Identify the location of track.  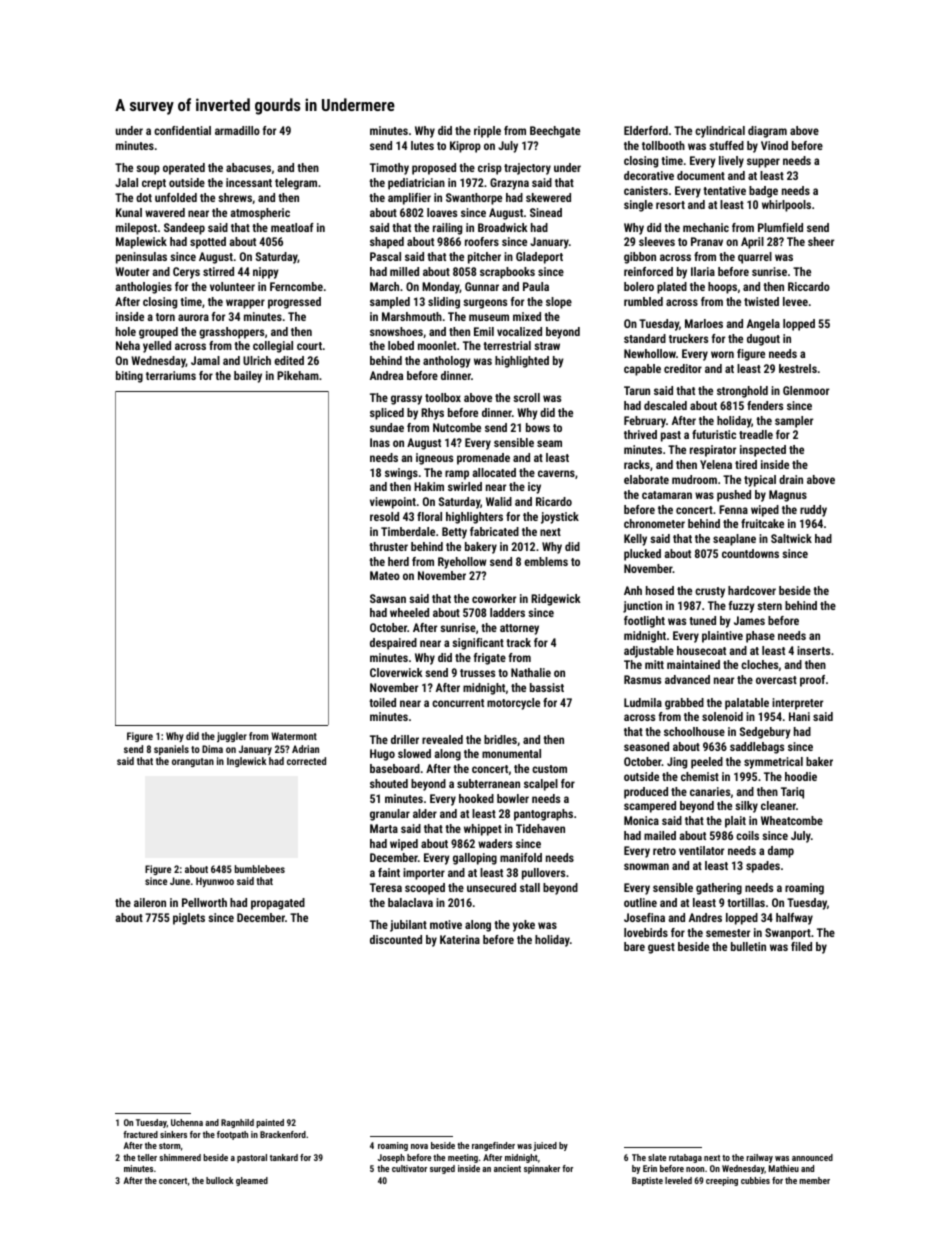
(518, 642).
